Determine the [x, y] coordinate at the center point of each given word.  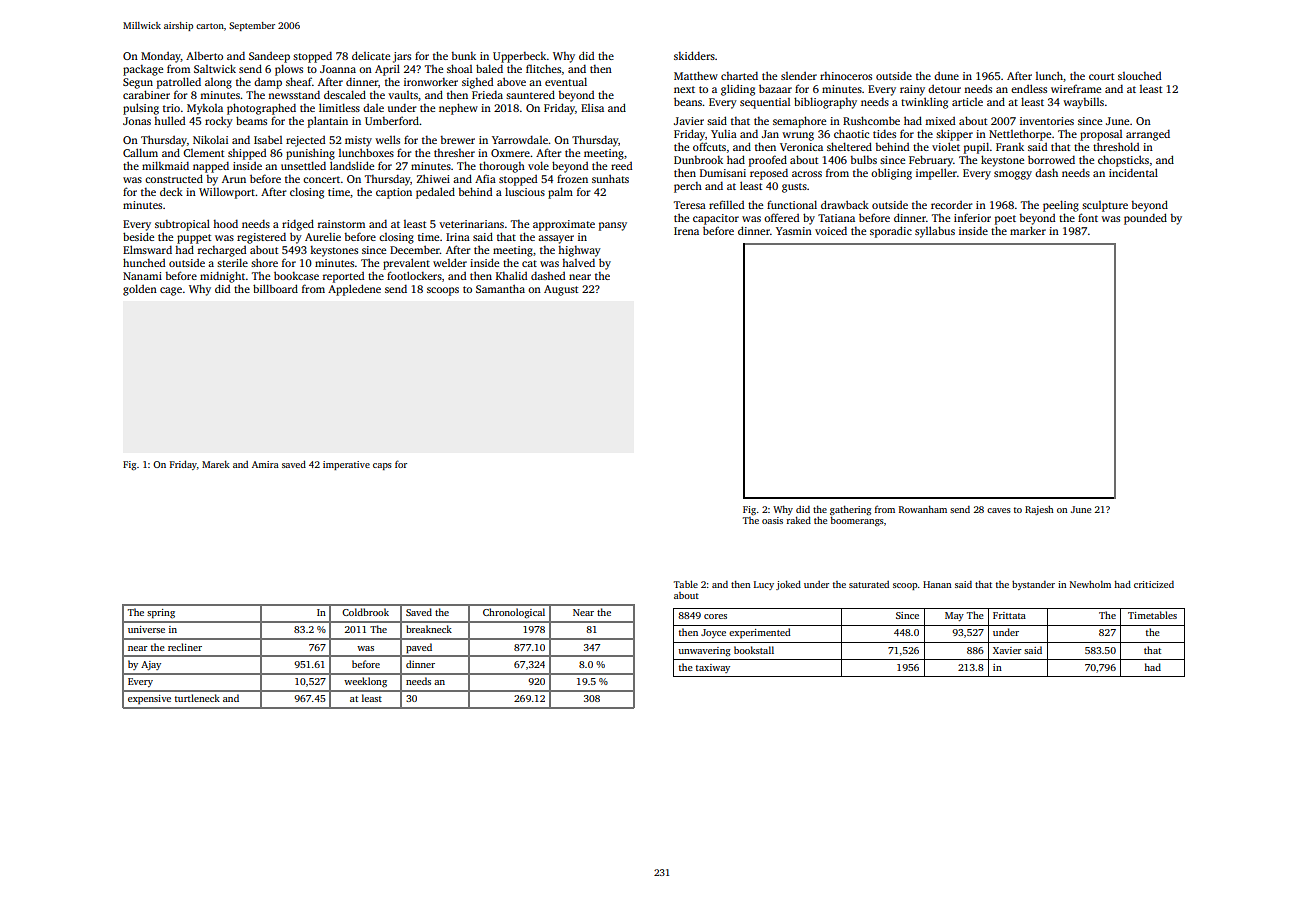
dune [946, 76]
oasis [772, 520]
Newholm [1090, 584]
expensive [149, 699]
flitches [543, 68]
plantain [328, 122]
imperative [346, 465]
